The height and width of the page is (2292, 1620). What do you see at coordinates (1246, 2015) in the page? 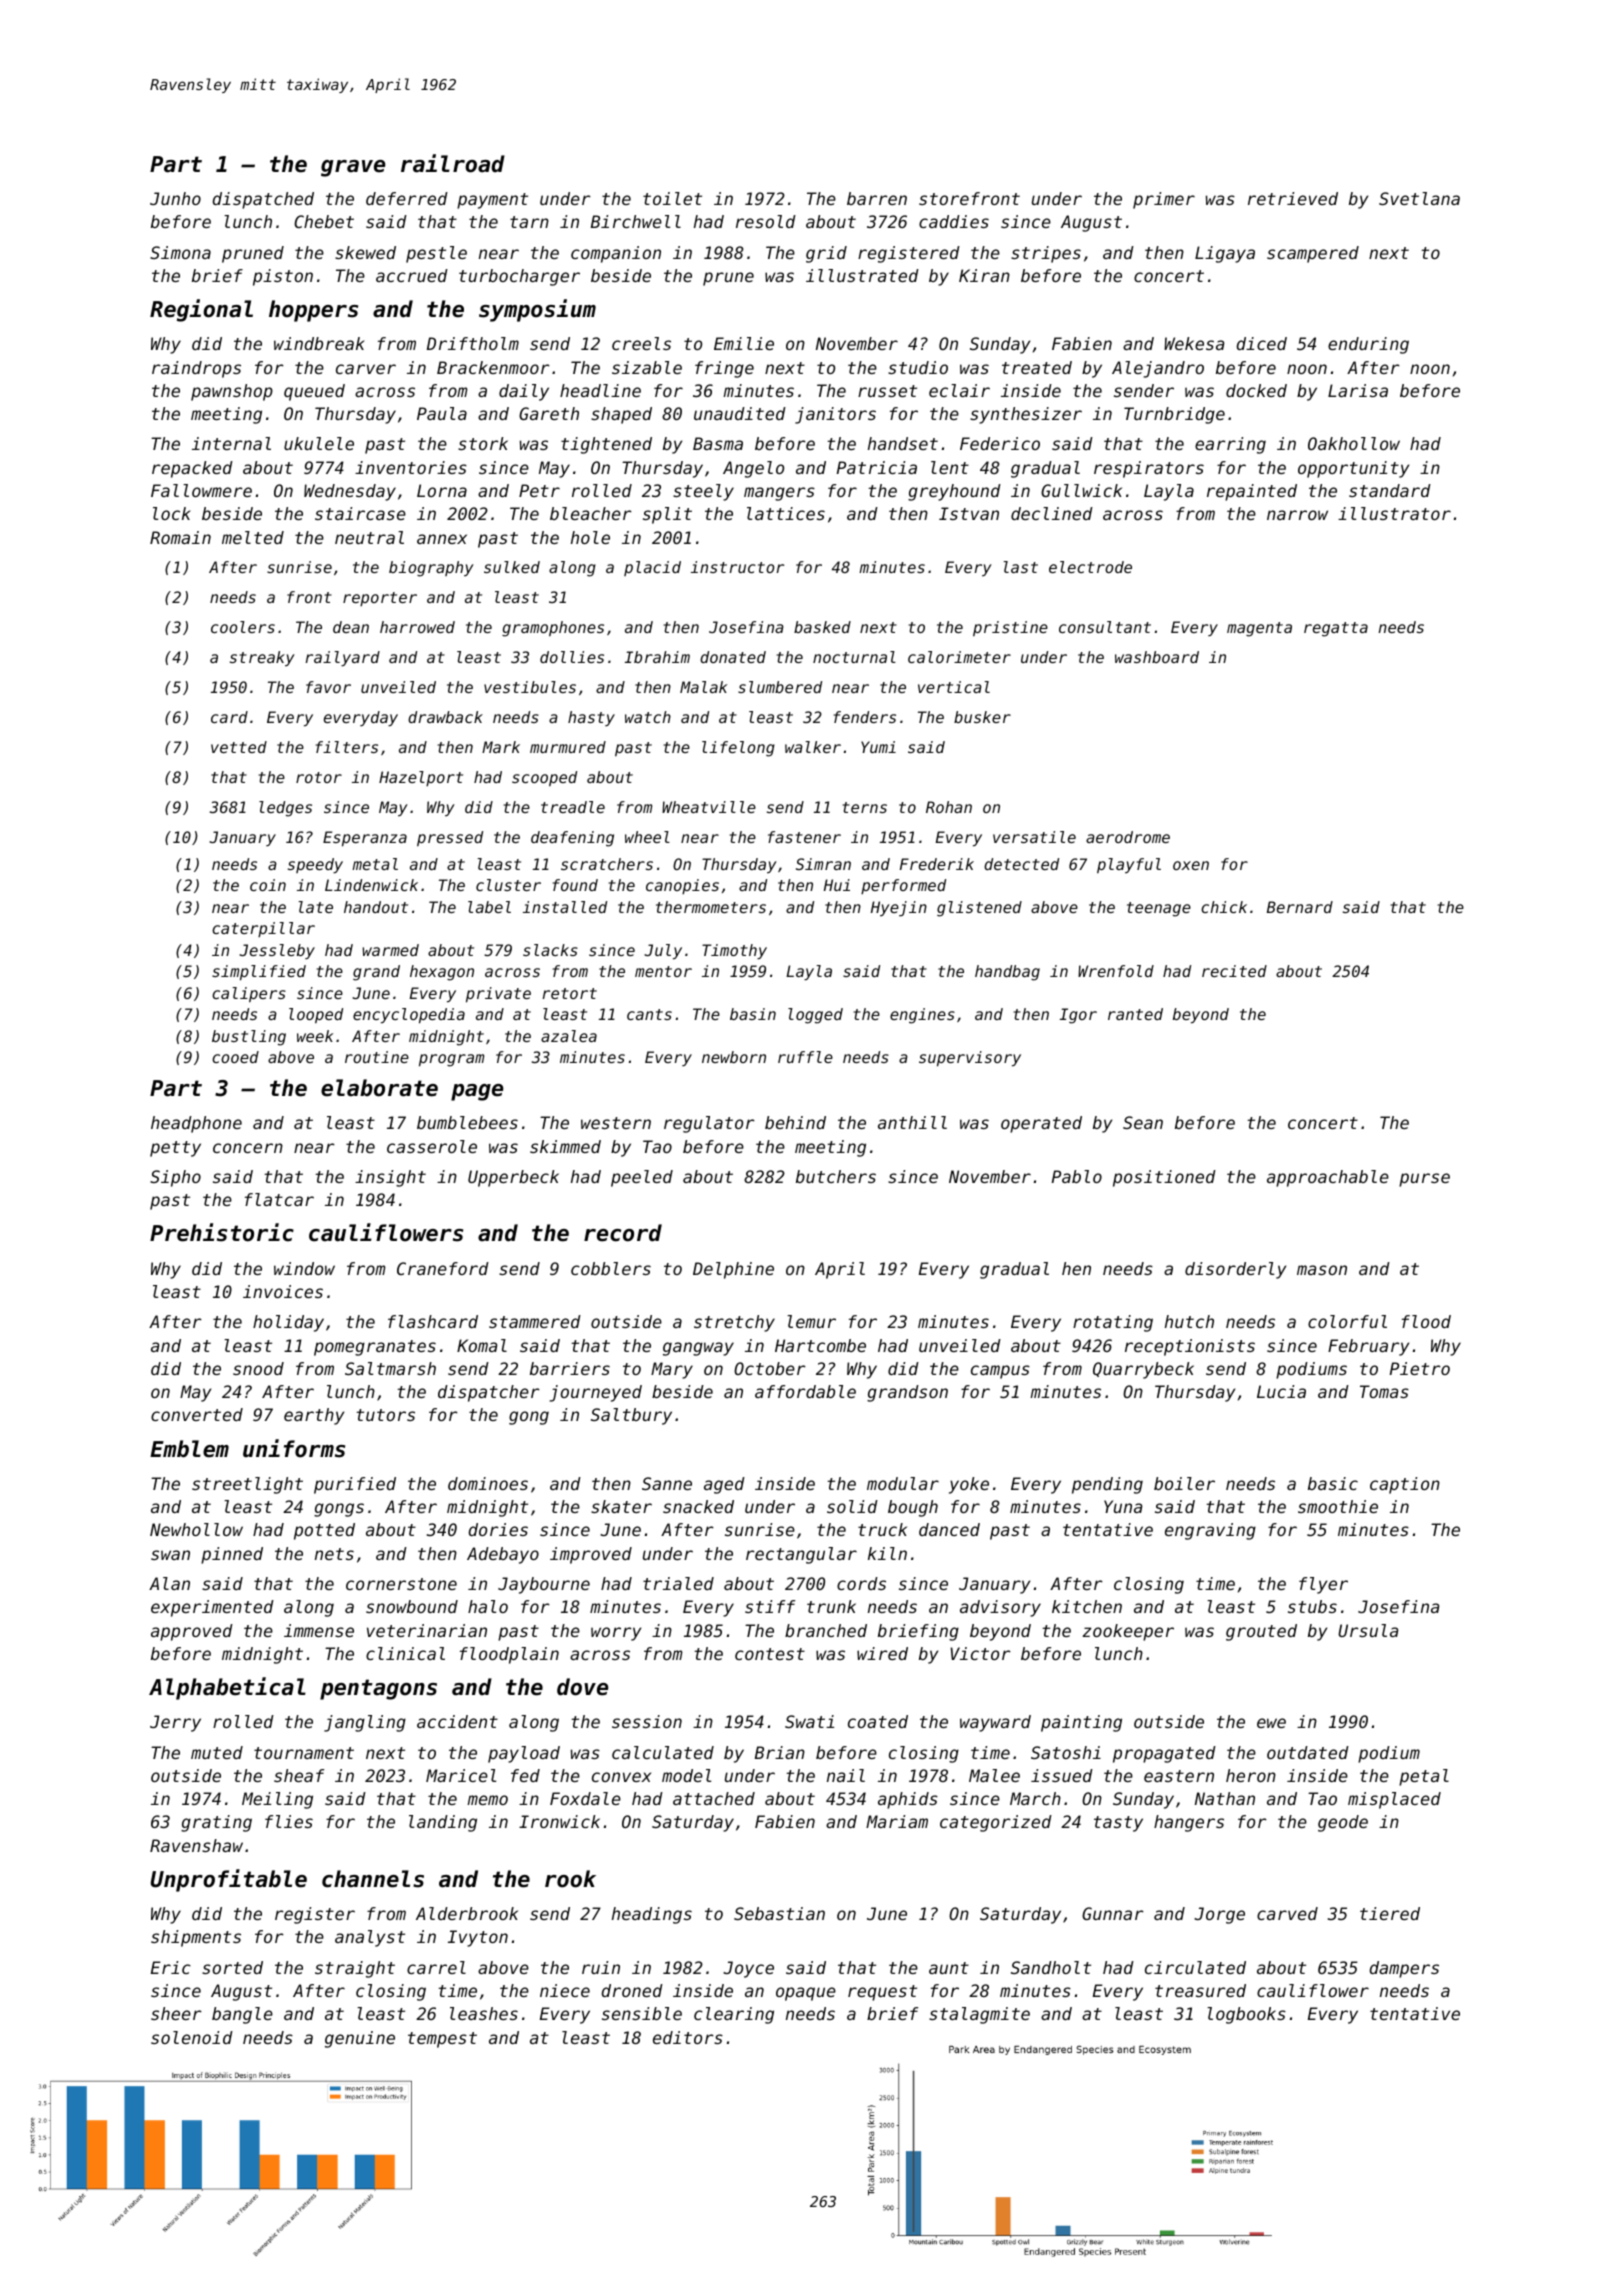
I see `logbooks` at bounding box center [1246, 2015].
